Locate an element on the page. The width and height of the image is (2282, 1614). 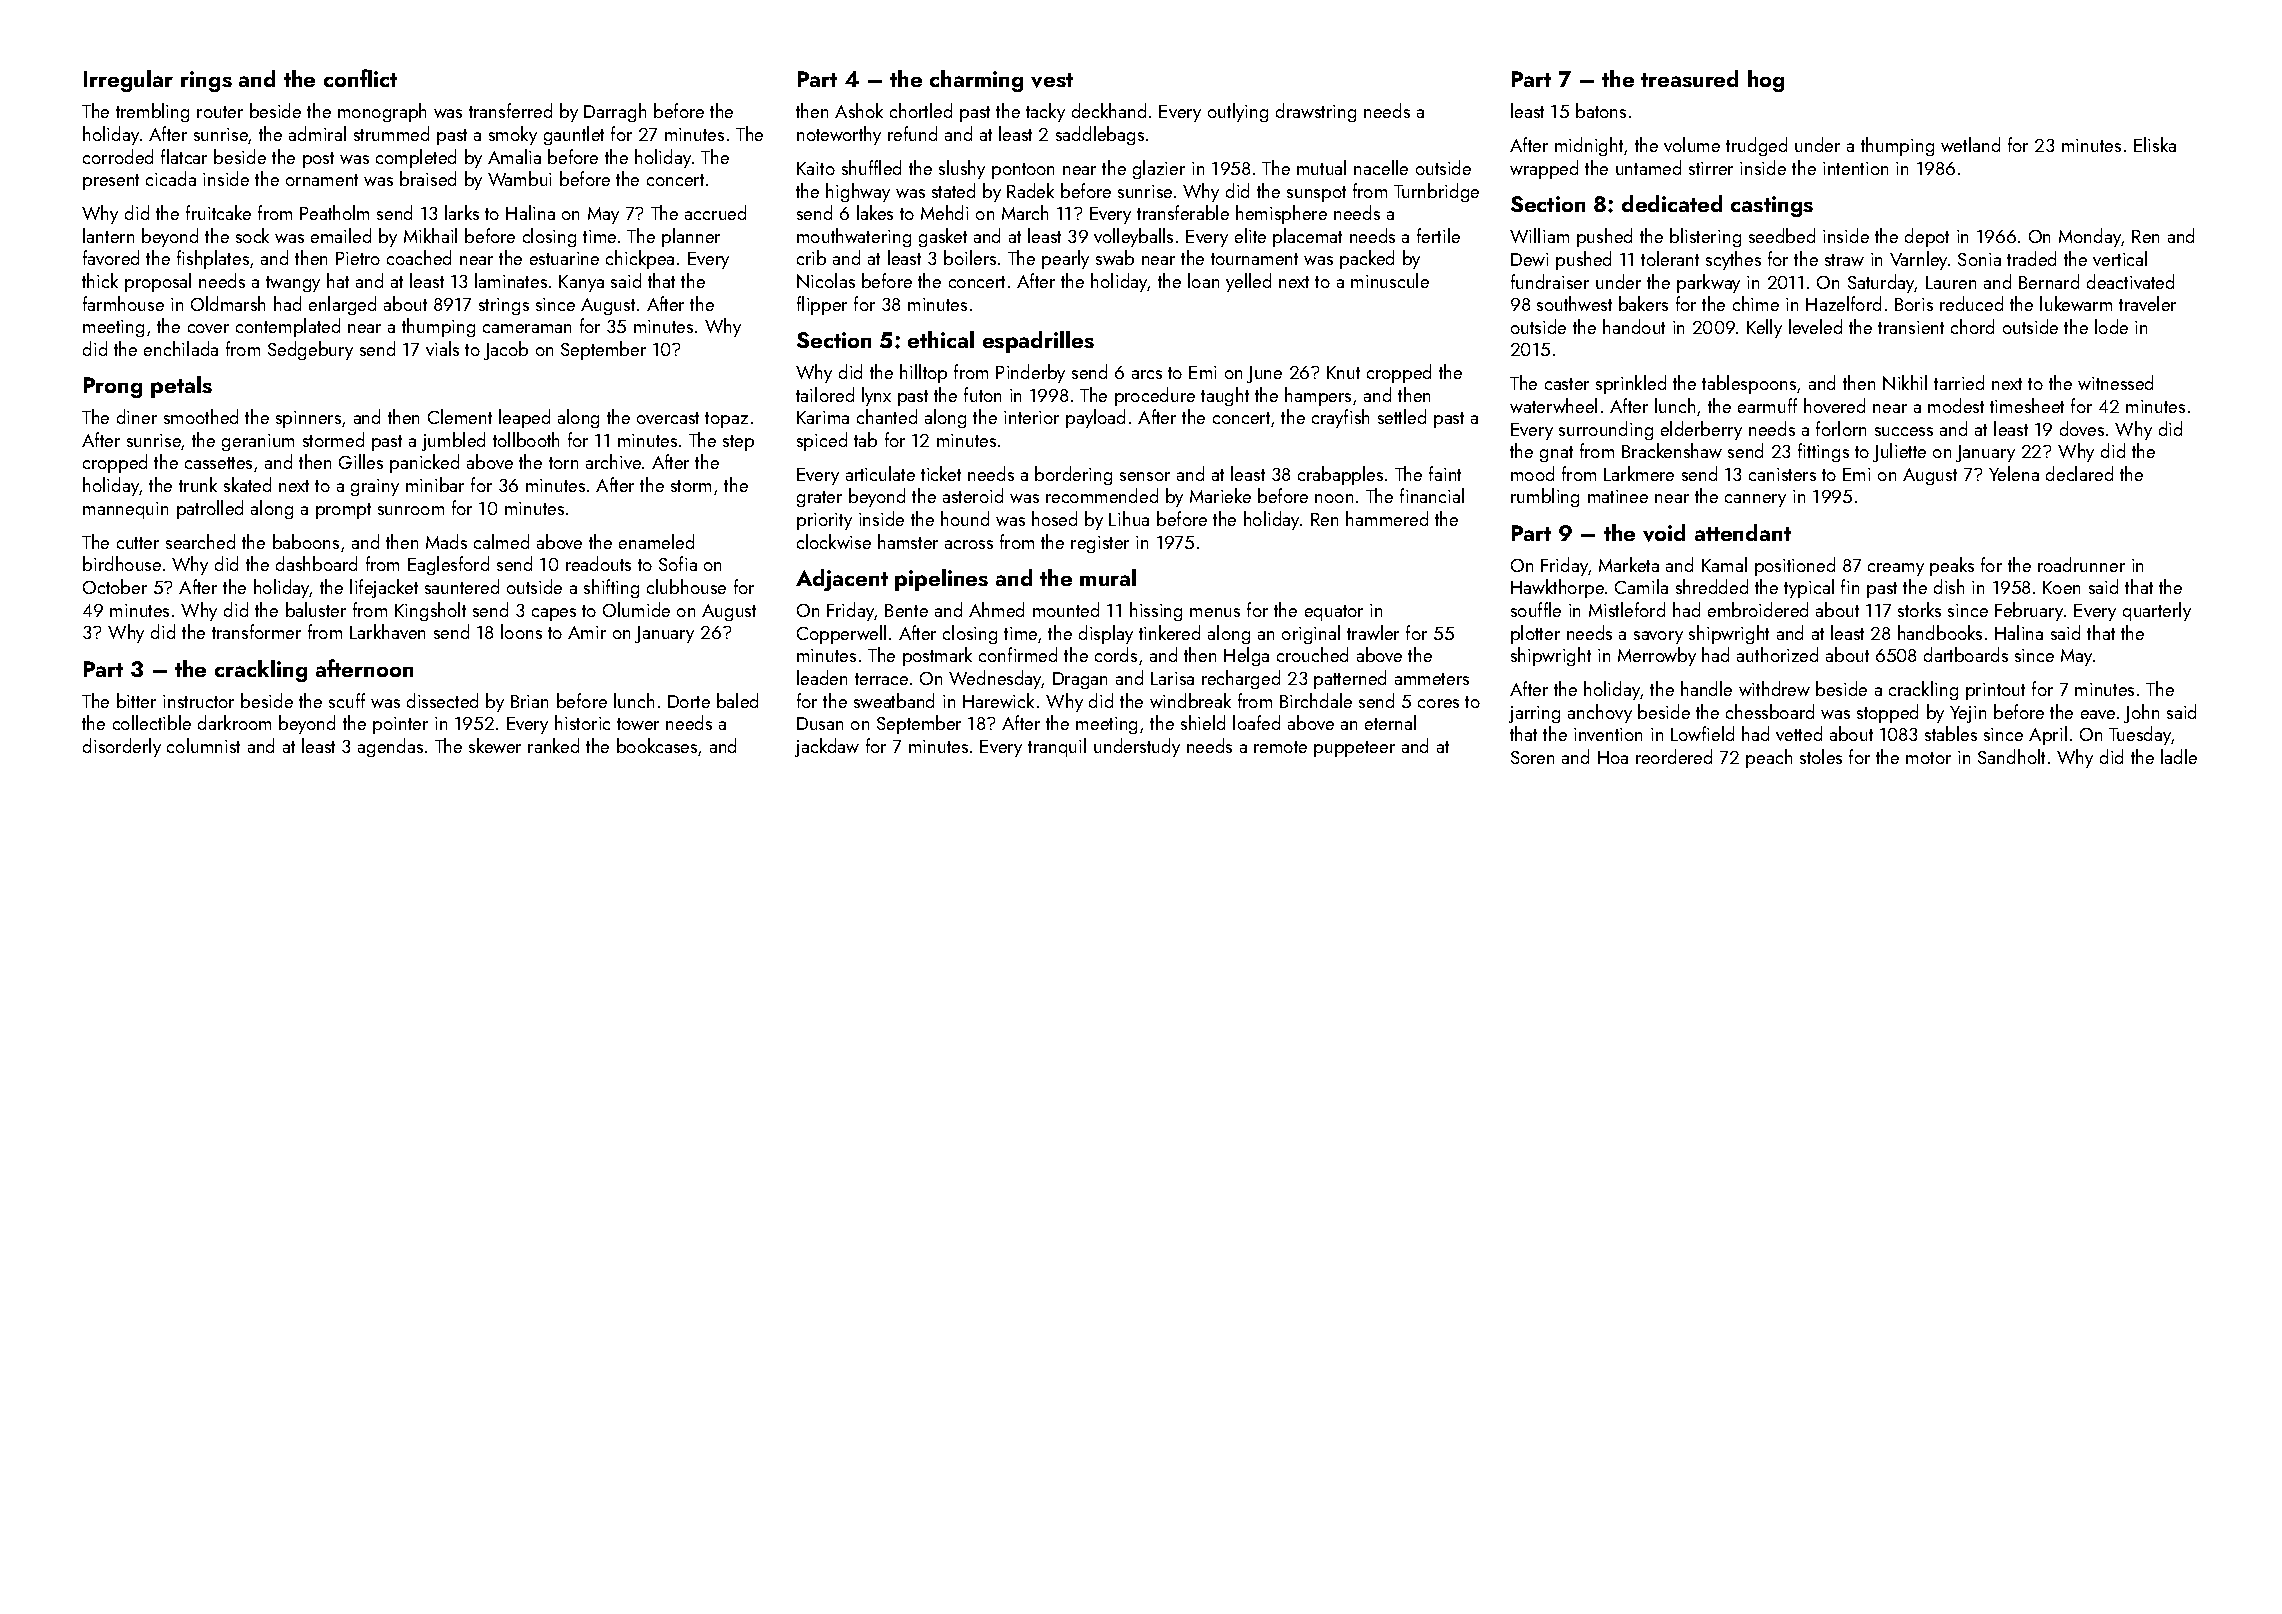
dissected is located at coordinates (442, 700).
